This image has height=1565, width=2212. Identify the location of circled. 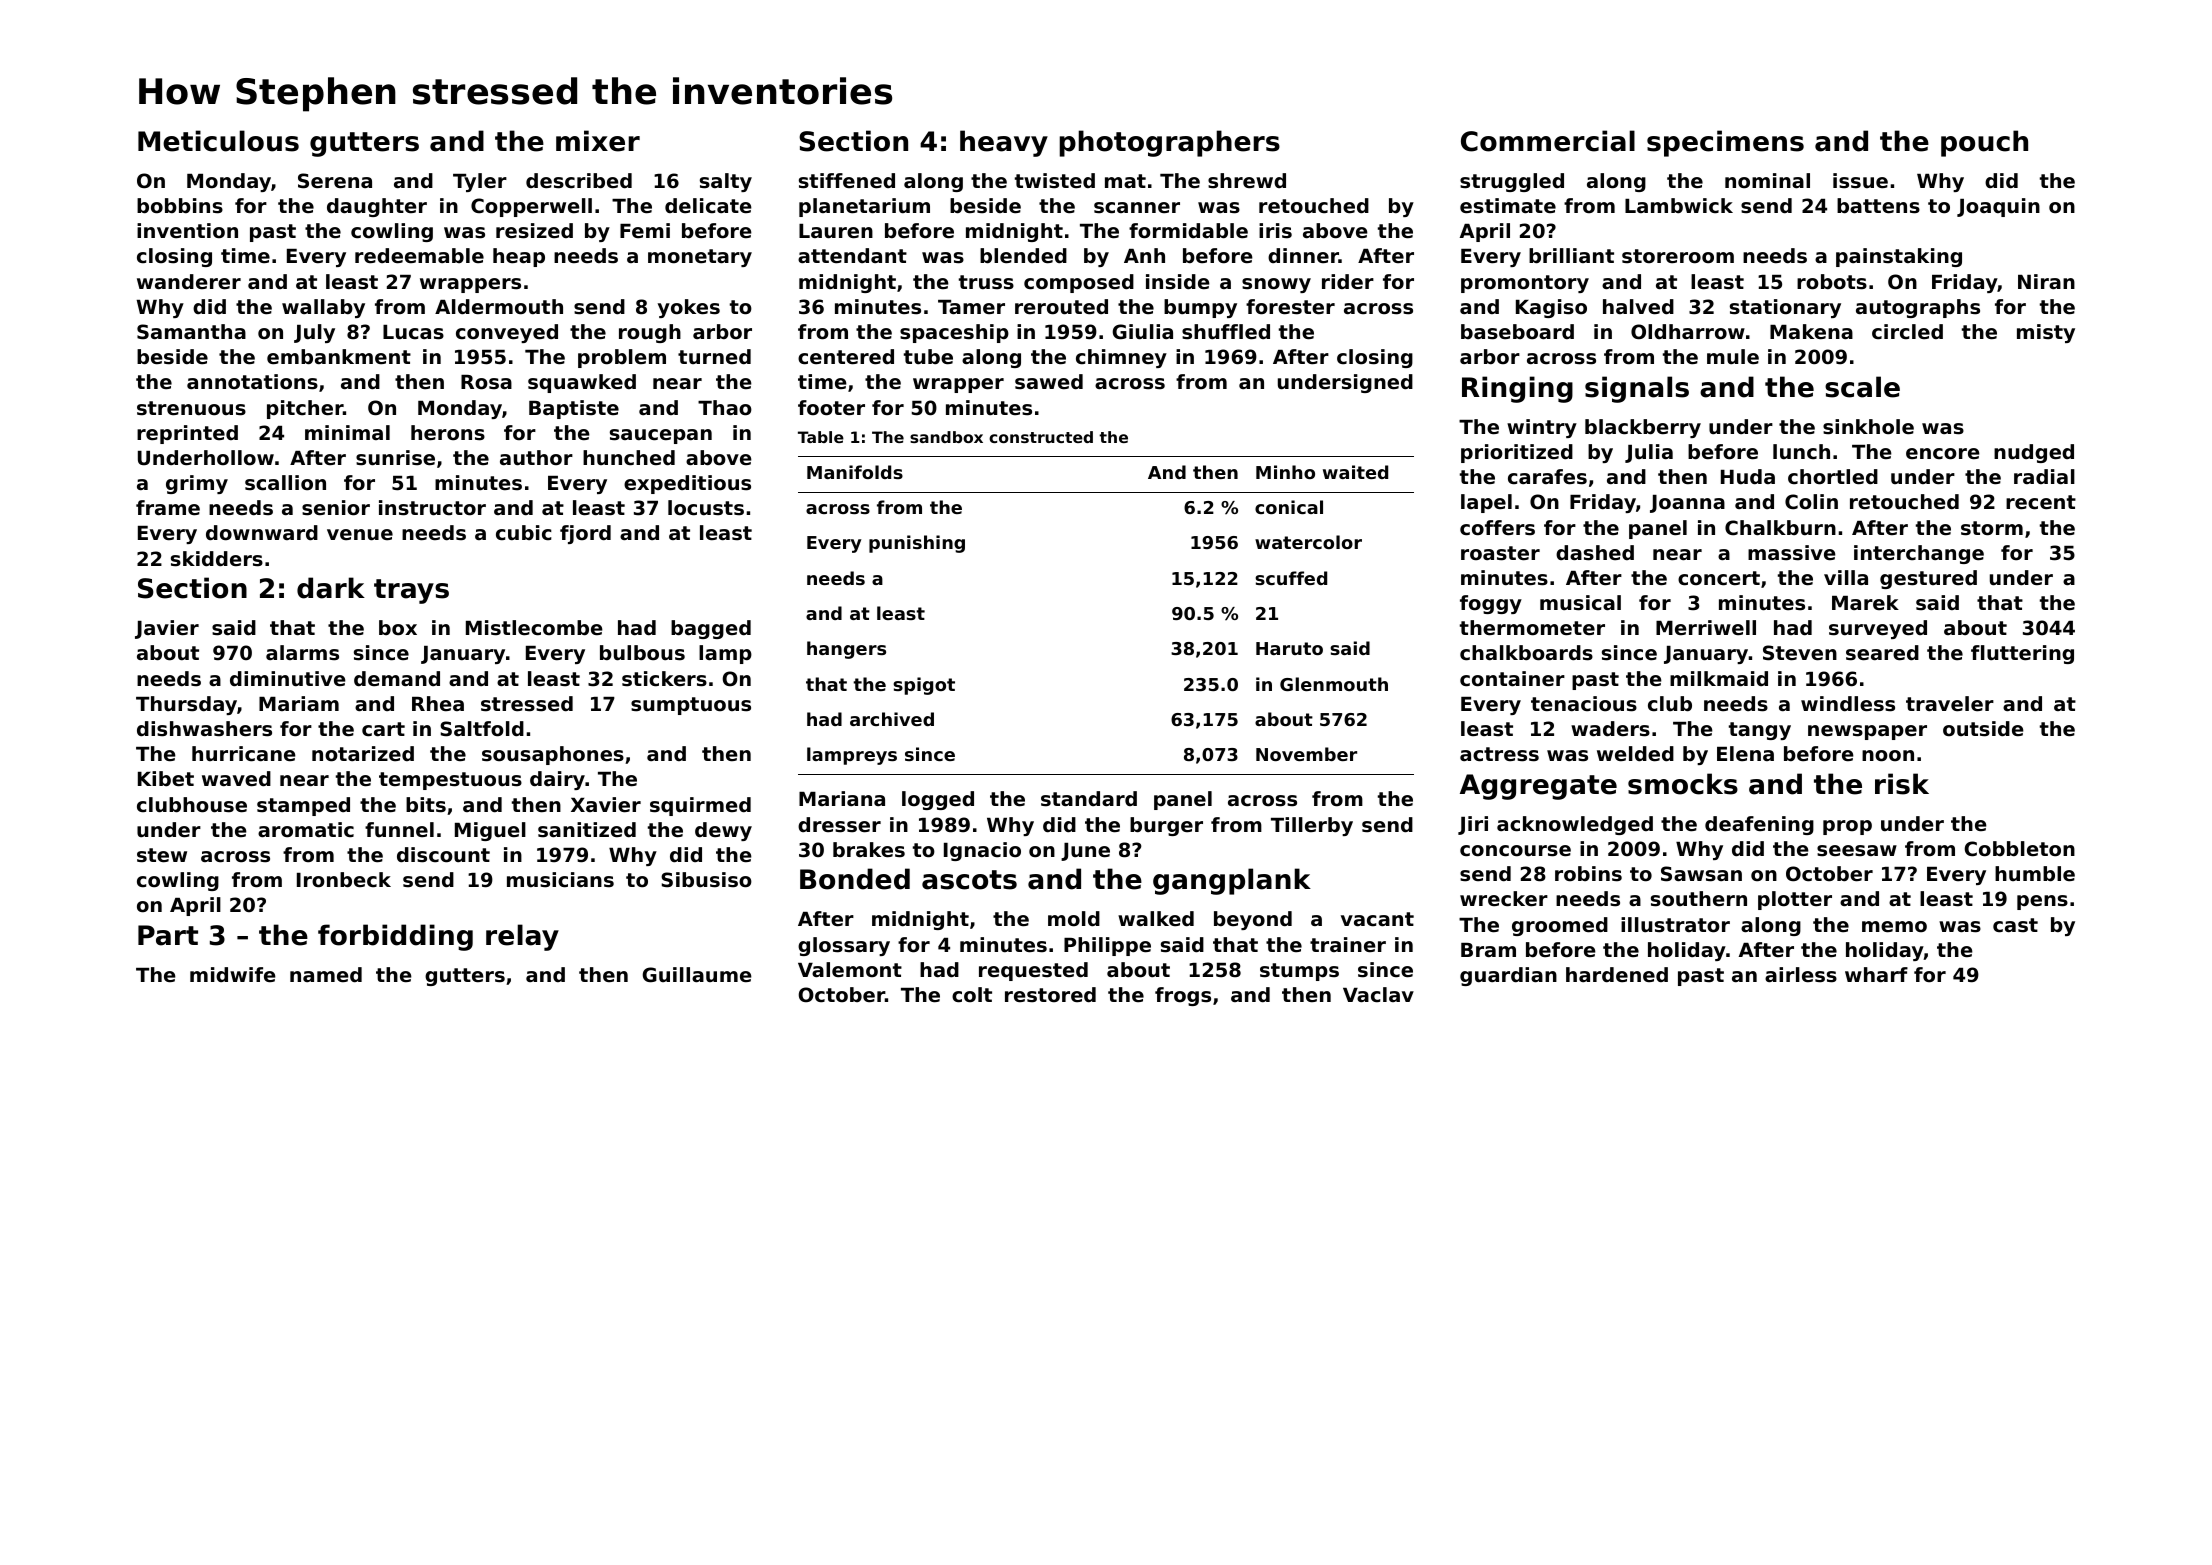
(1907, 332).
